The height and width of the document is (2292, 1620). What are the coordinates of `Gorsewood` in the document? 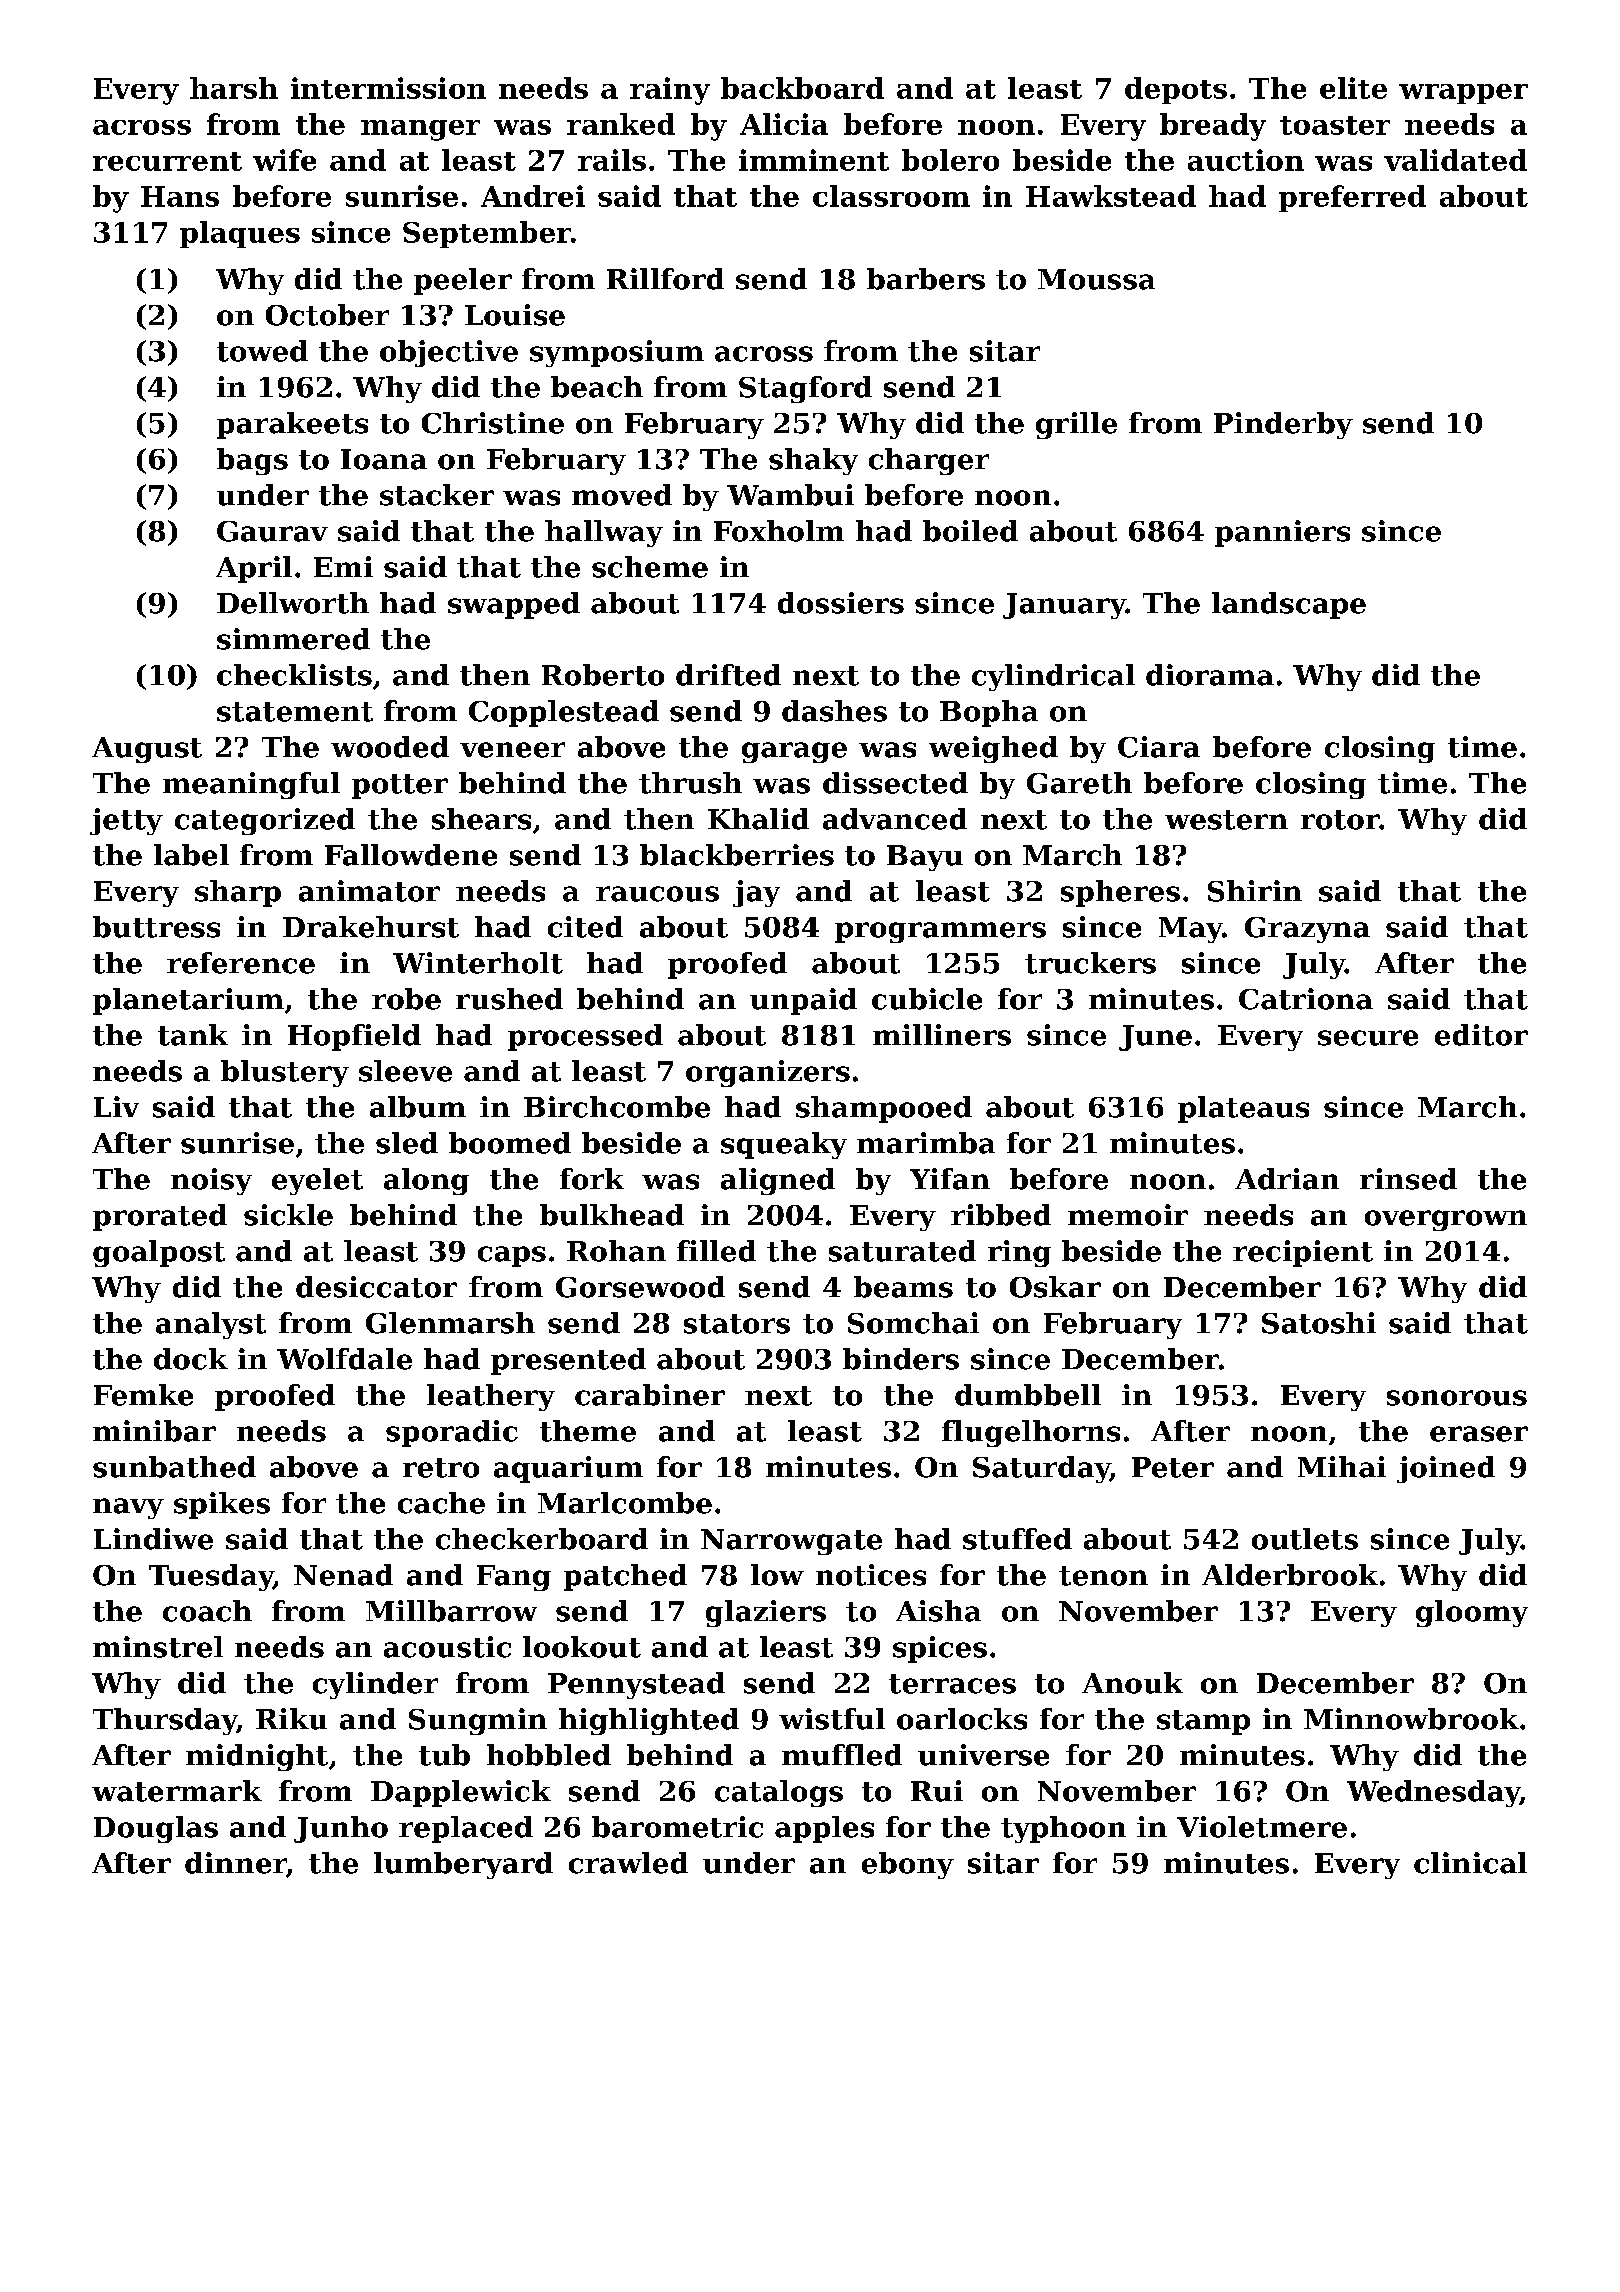 It's located at (640, 1287).
